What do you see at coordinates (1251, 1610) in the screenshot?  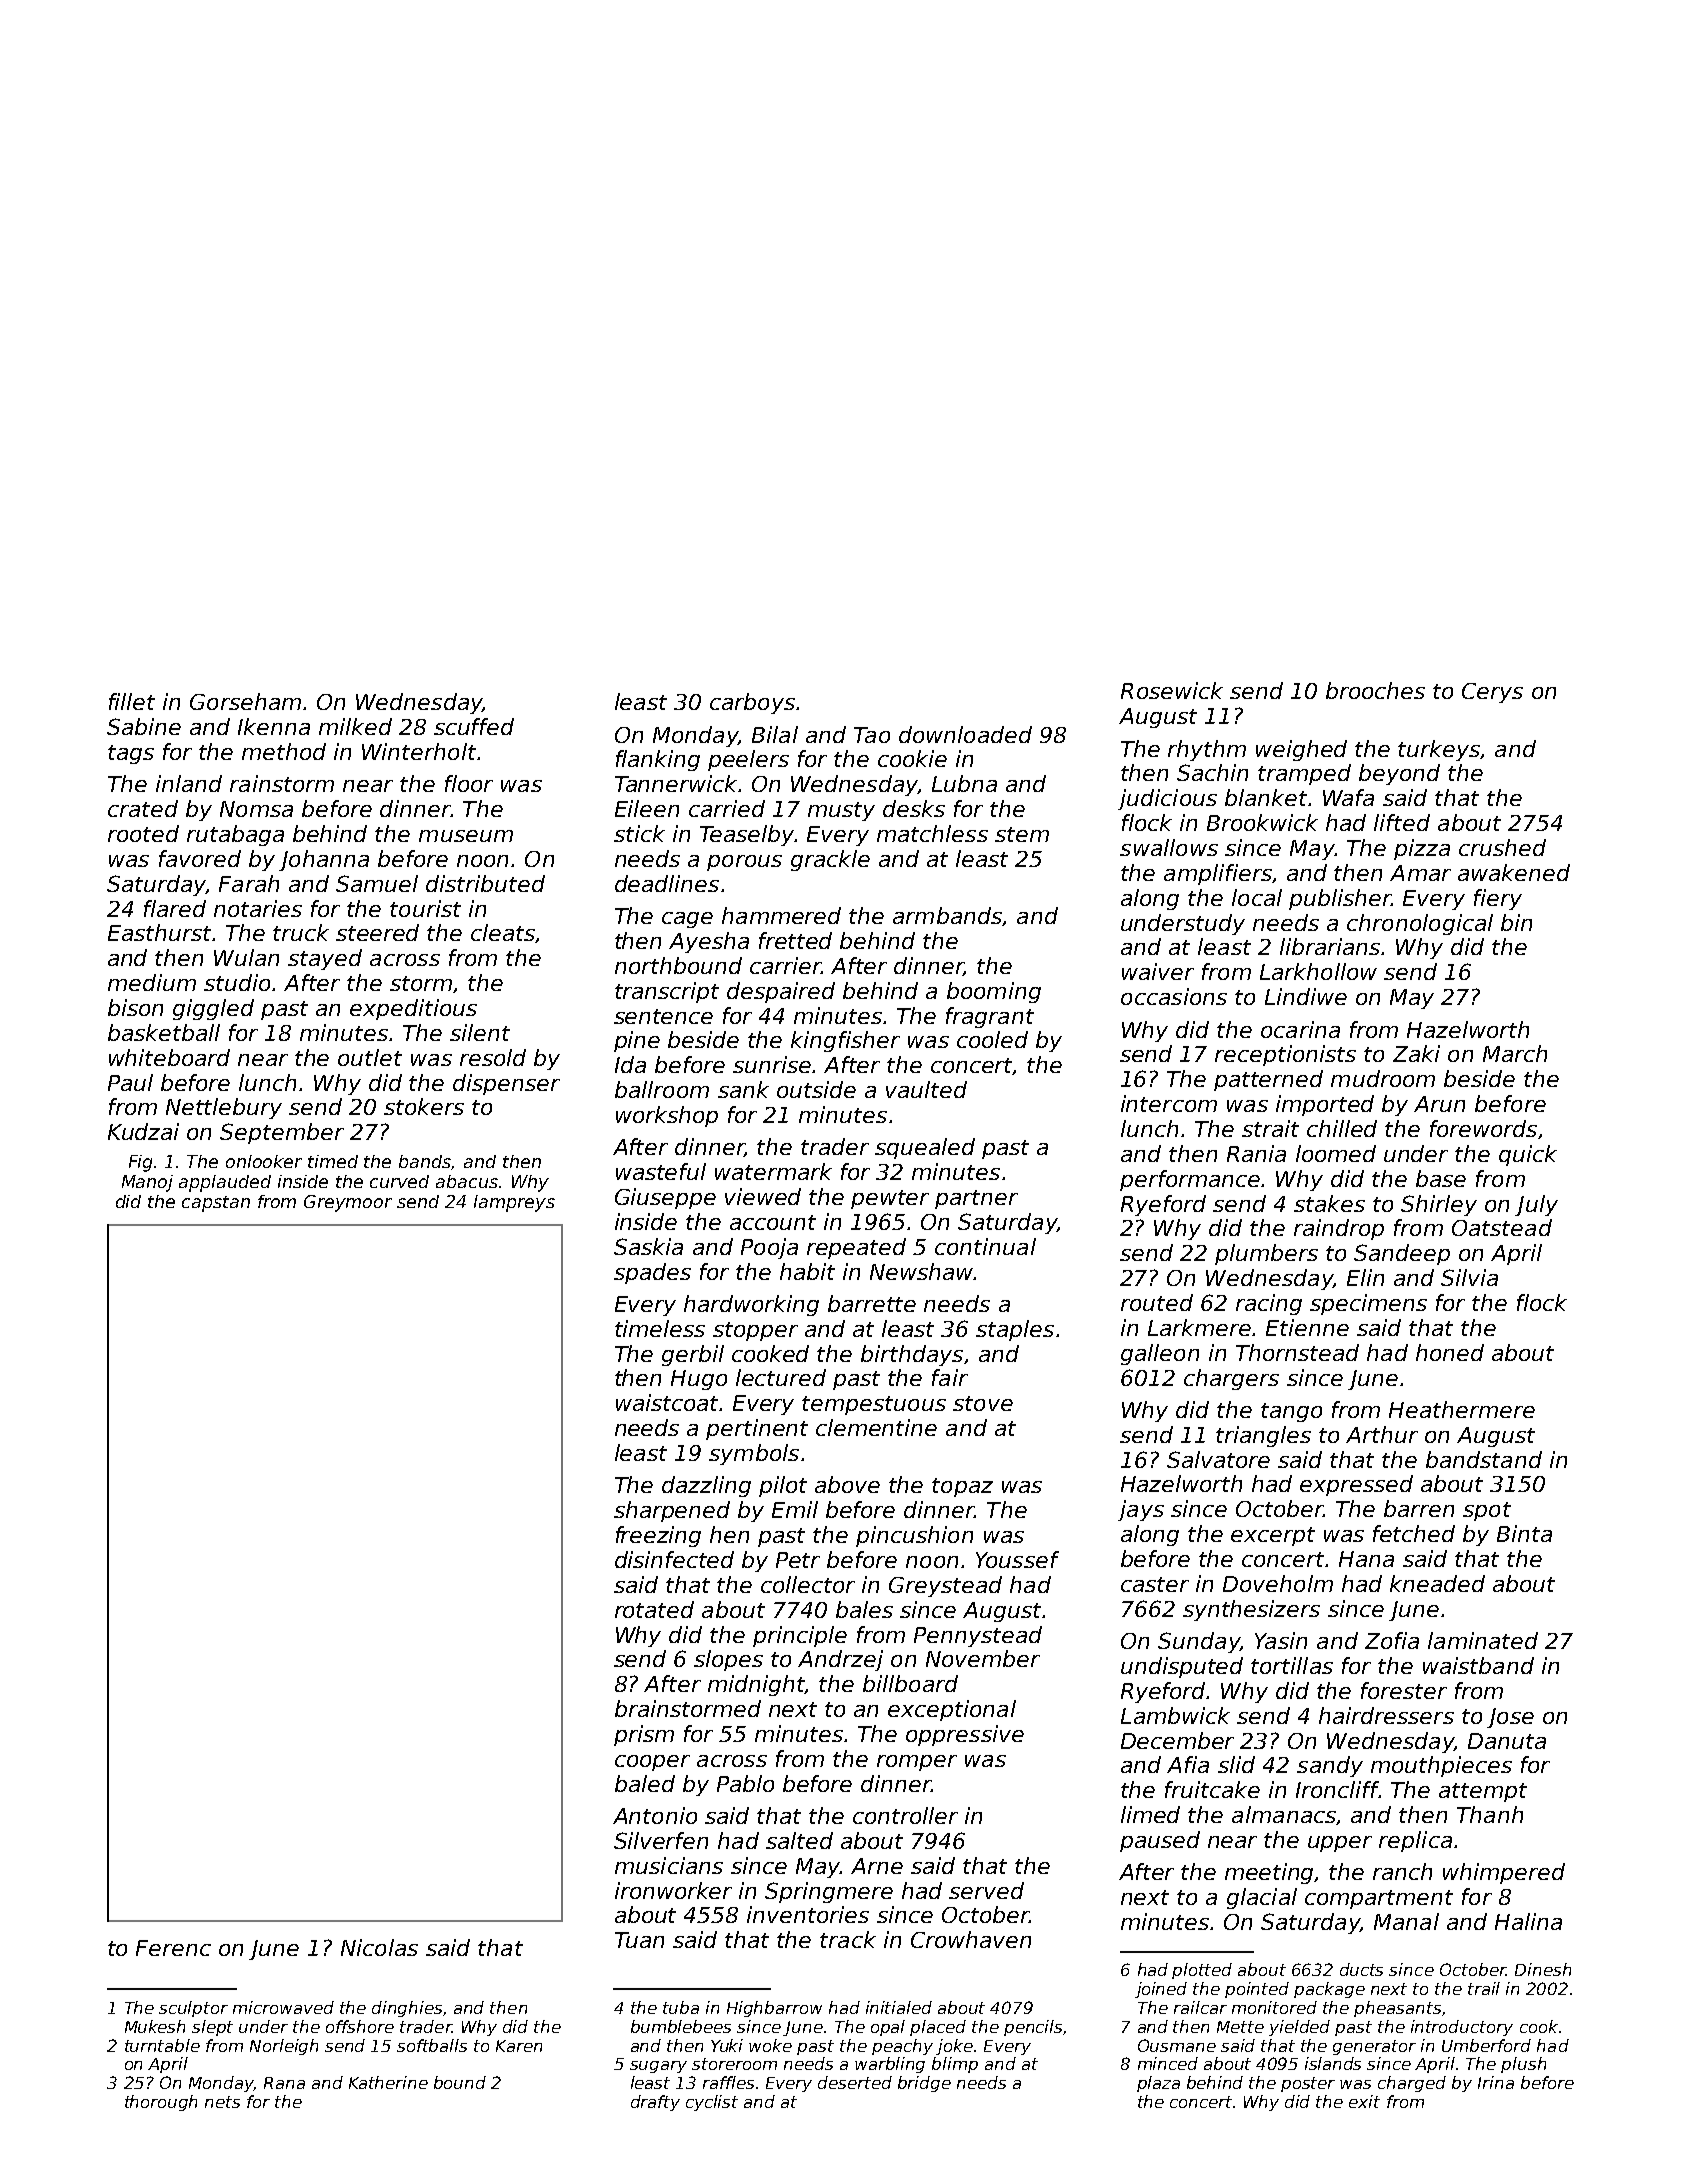 I see `synthesizers` at bounding box center [1251, 1610].
